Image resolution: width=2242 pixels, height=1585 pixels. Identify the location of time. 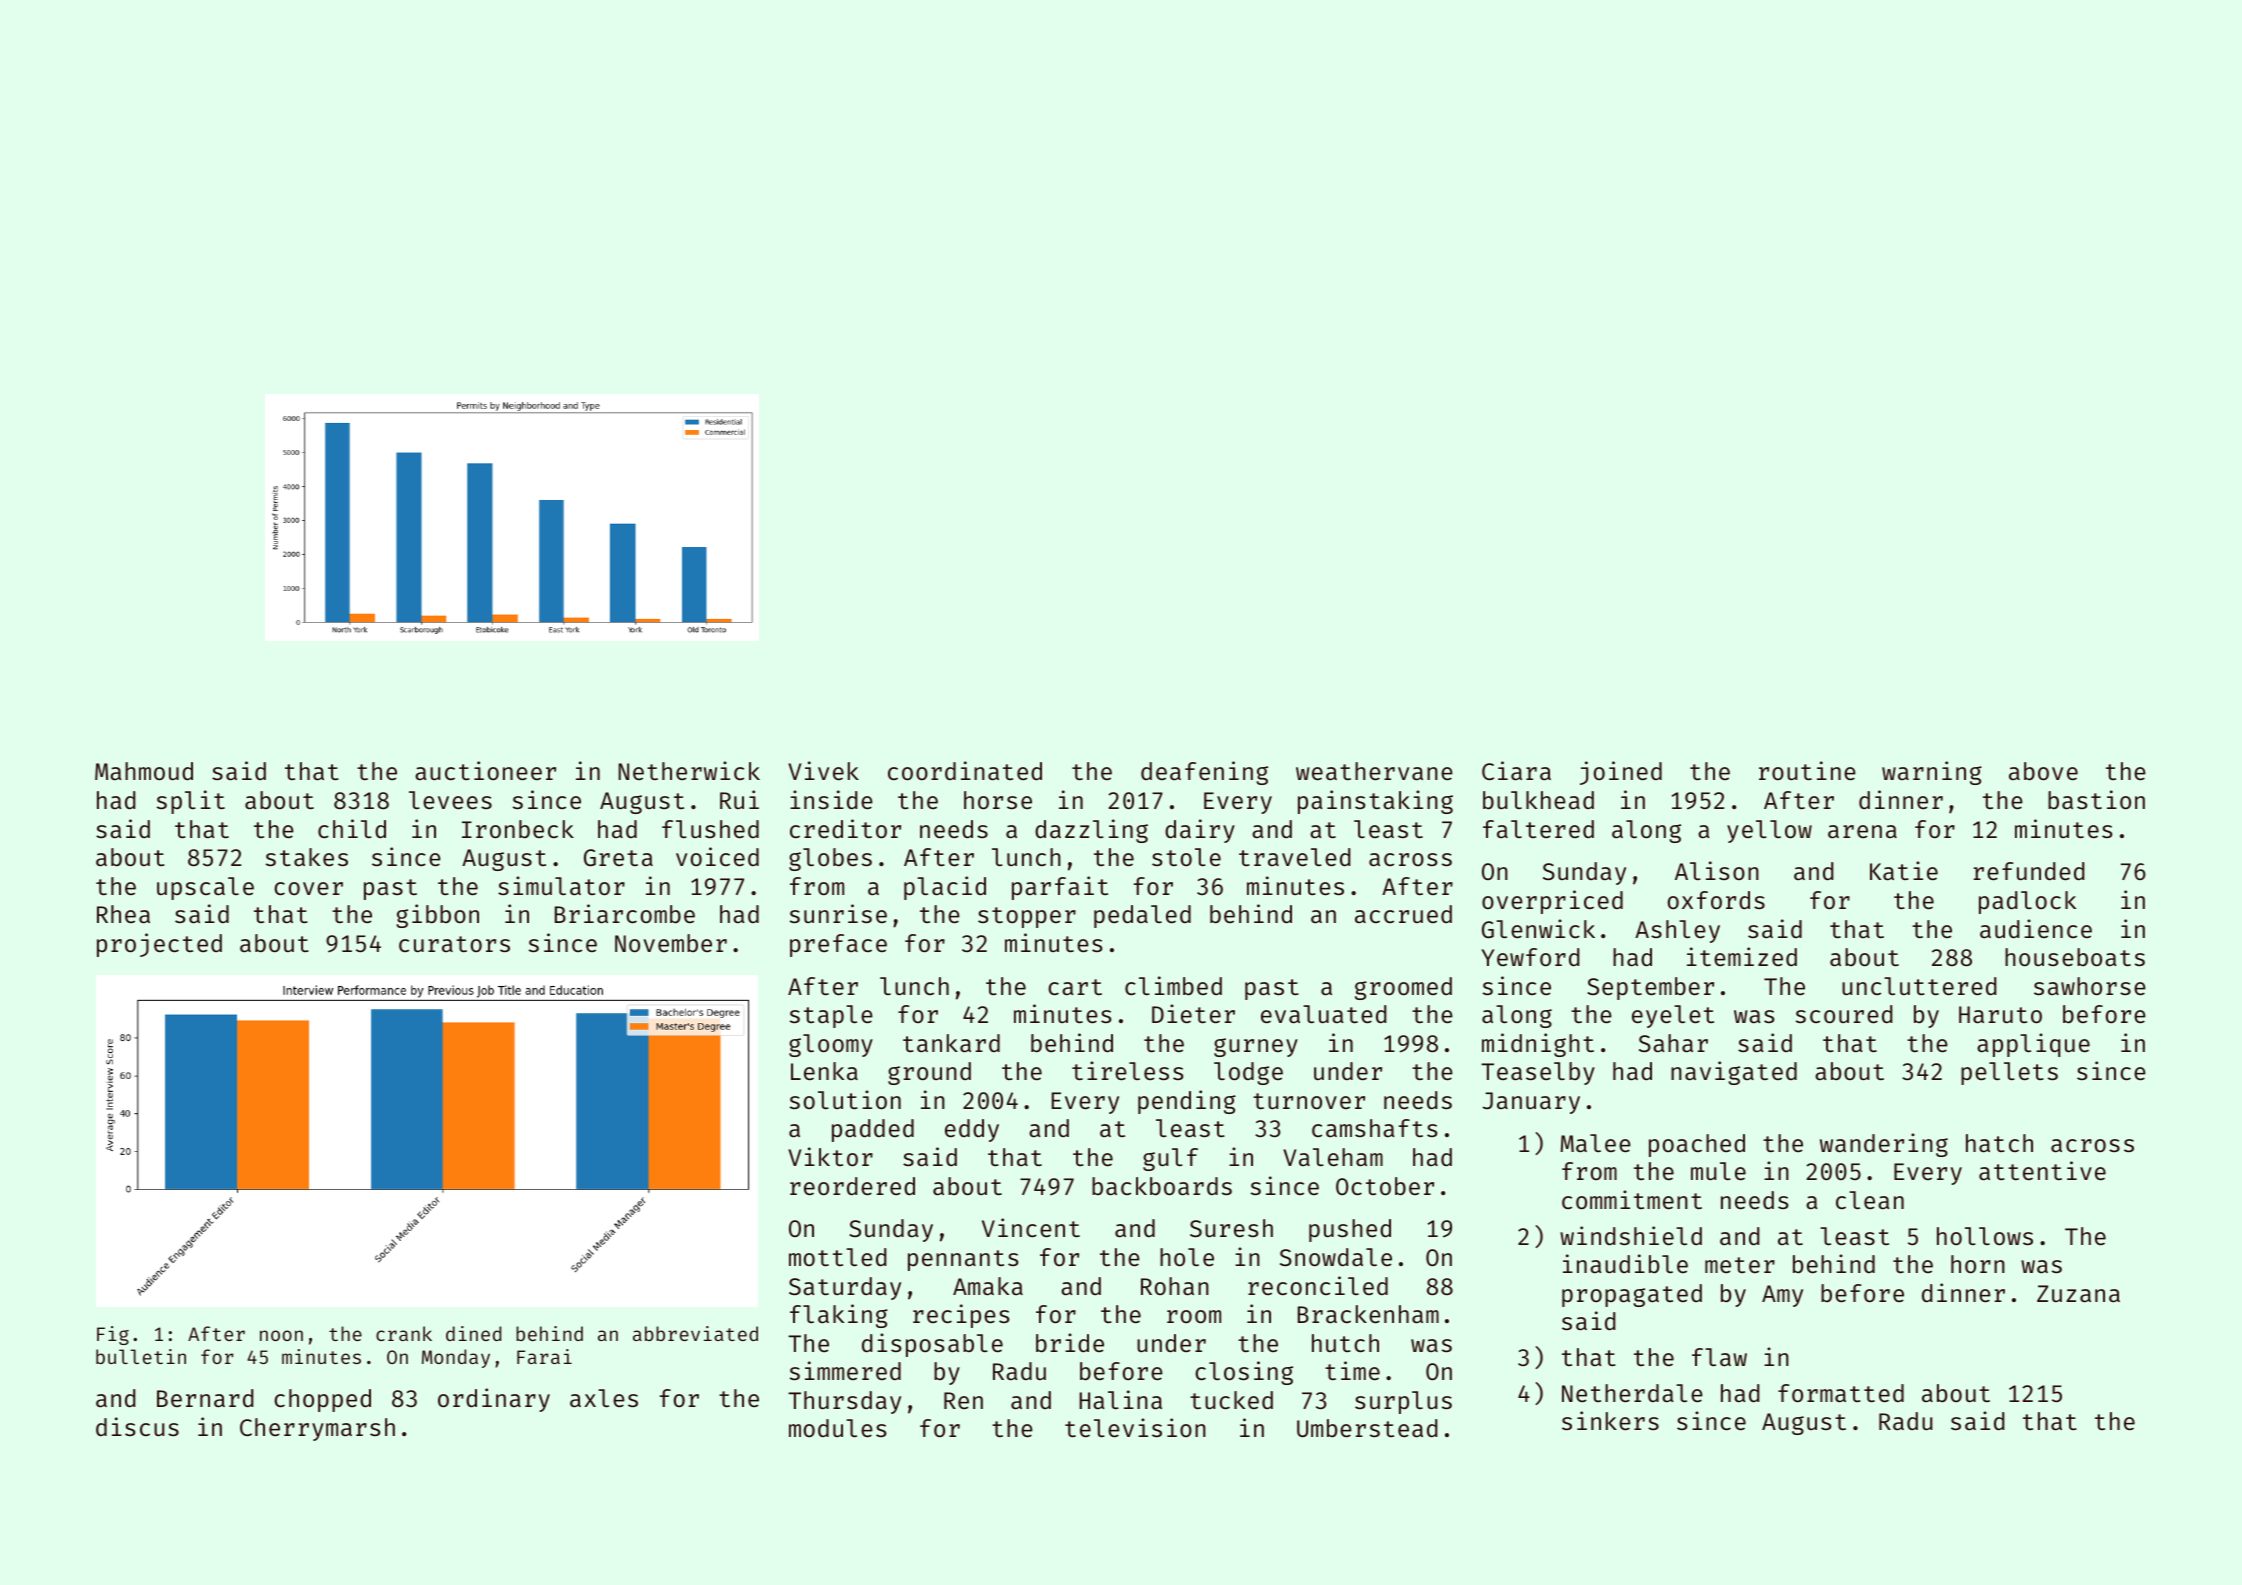
(1352, 1370).
